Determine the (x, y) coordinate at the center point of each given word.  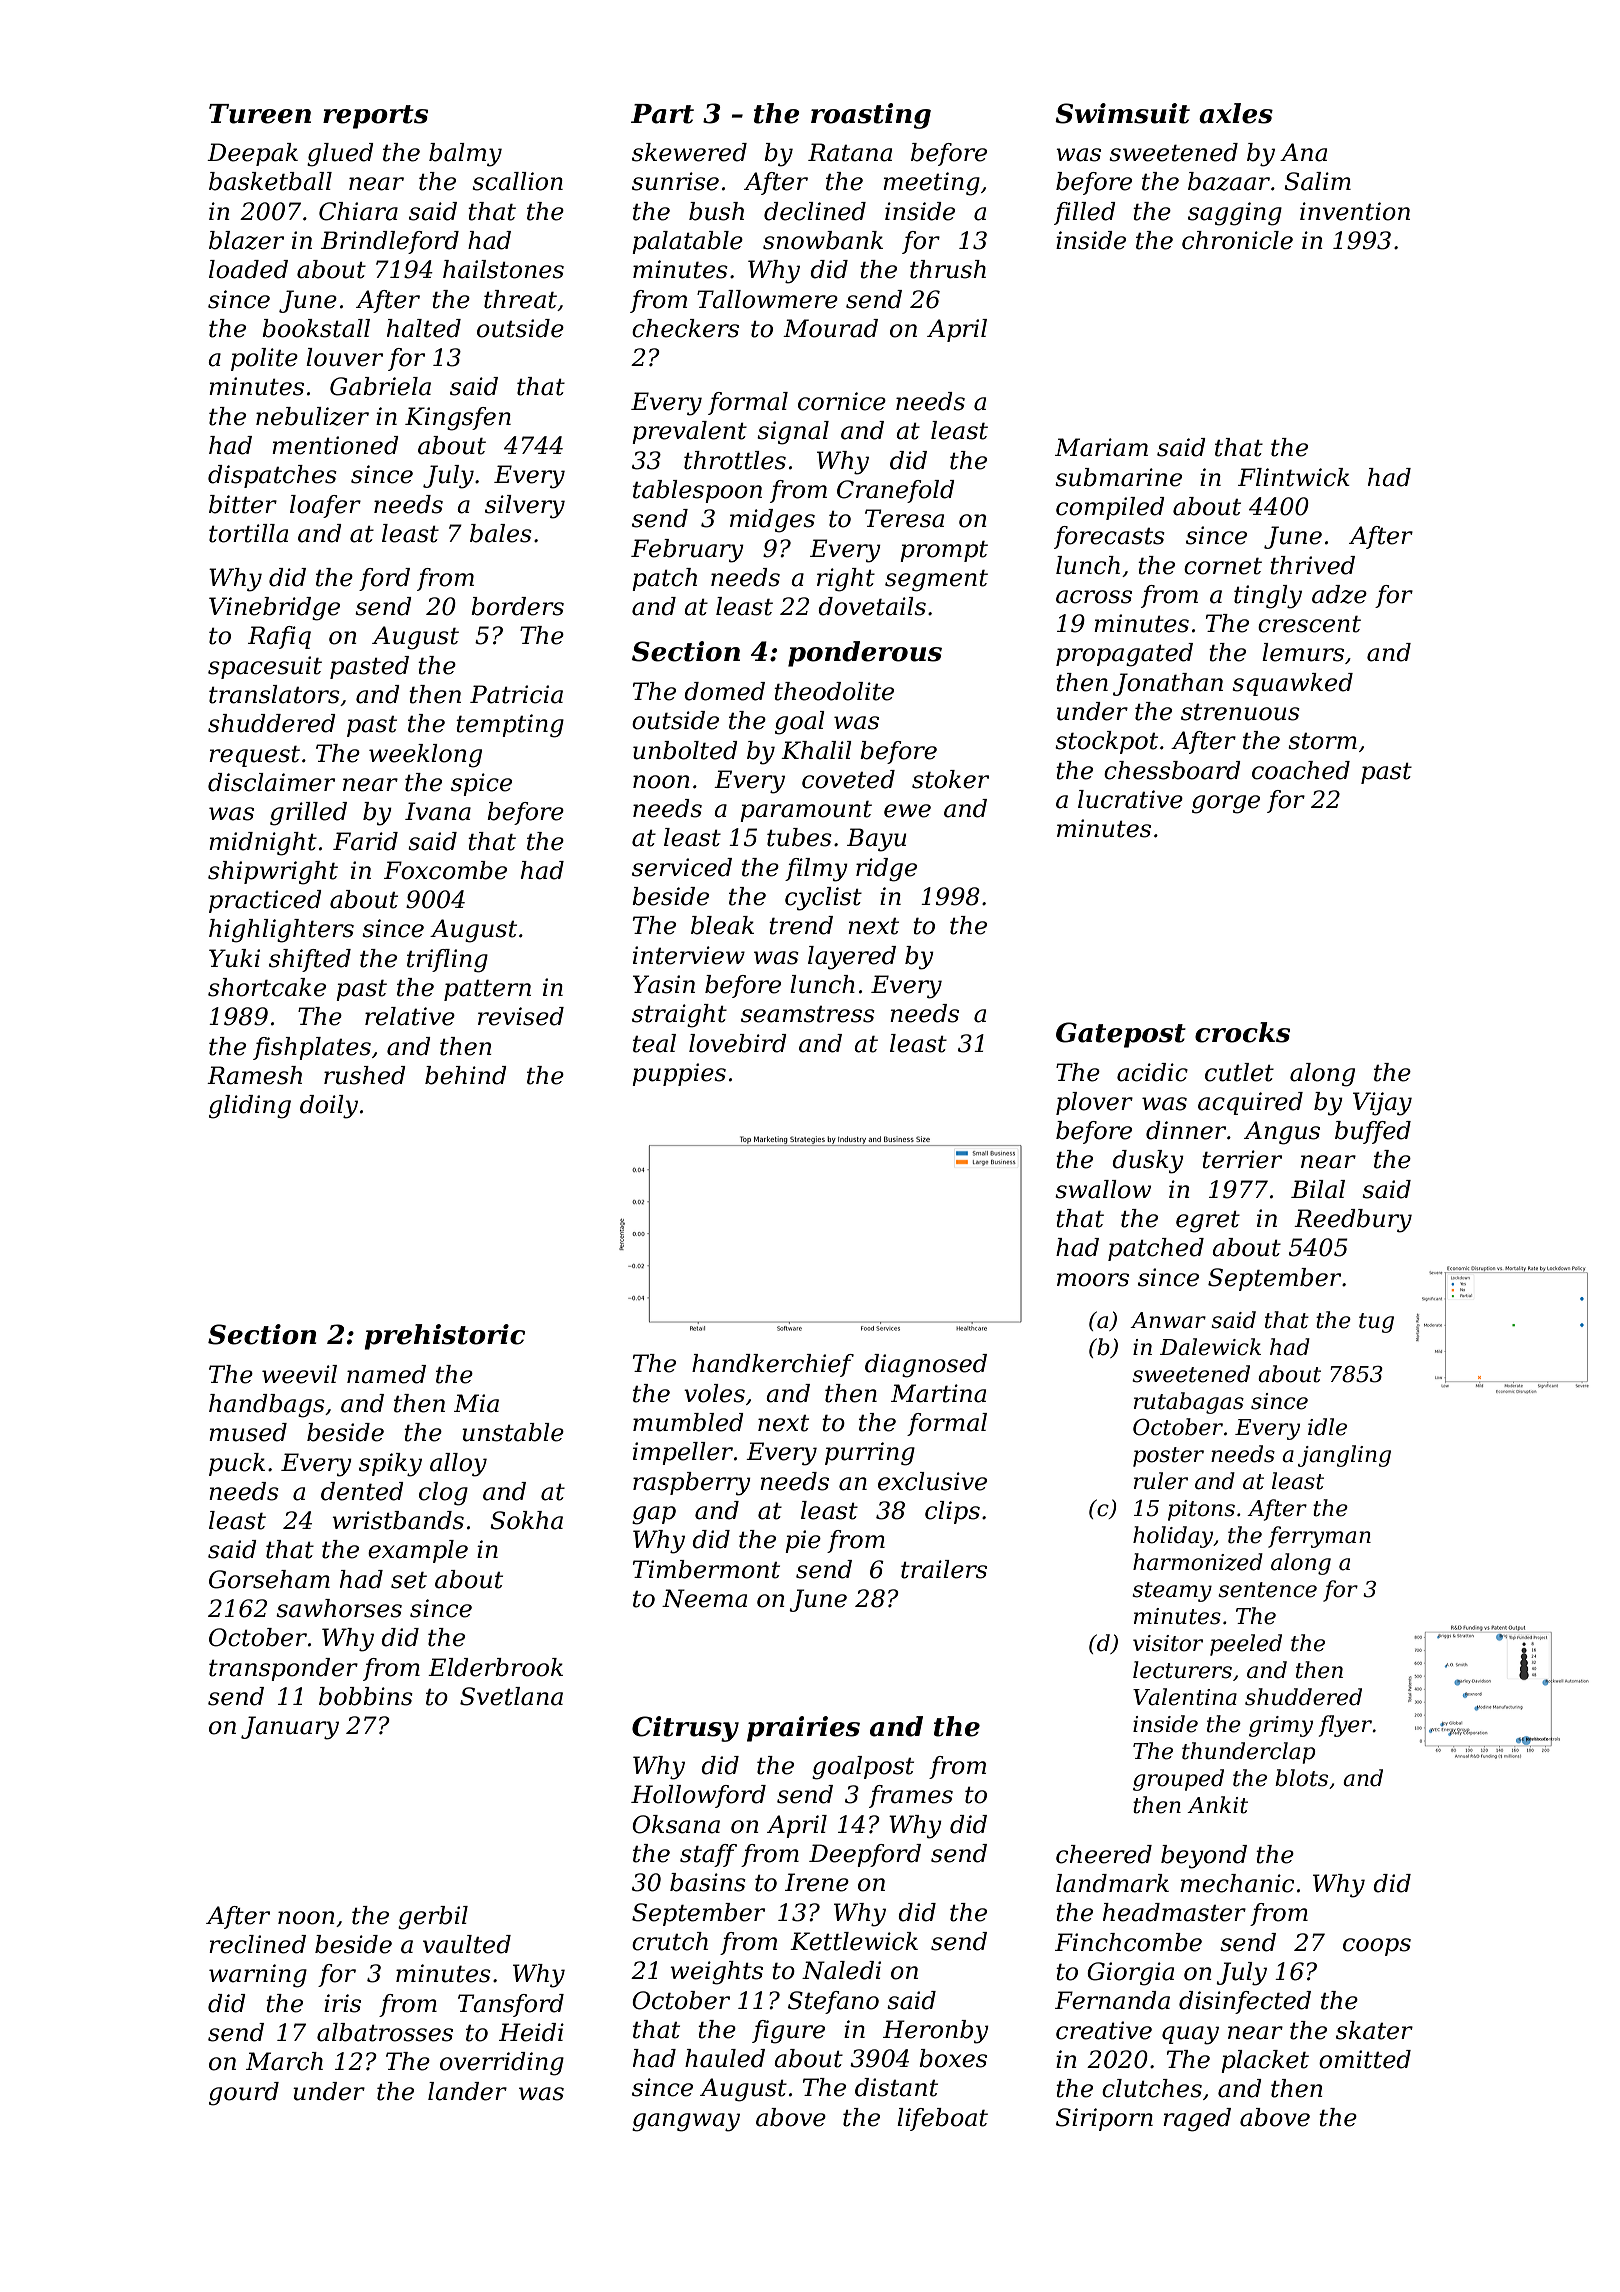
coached (1301, 770)
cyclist (823, 899)
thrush (948, 269)
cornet (1223, 566)
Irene (817, 1882)
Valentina (1185, 1697)
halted (424, 328)
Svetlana (511, 1696)
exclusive (932, 1481)
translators (274, 694)
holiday (1173, 1537)
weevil (299, 1374)
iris (342, 2003)
